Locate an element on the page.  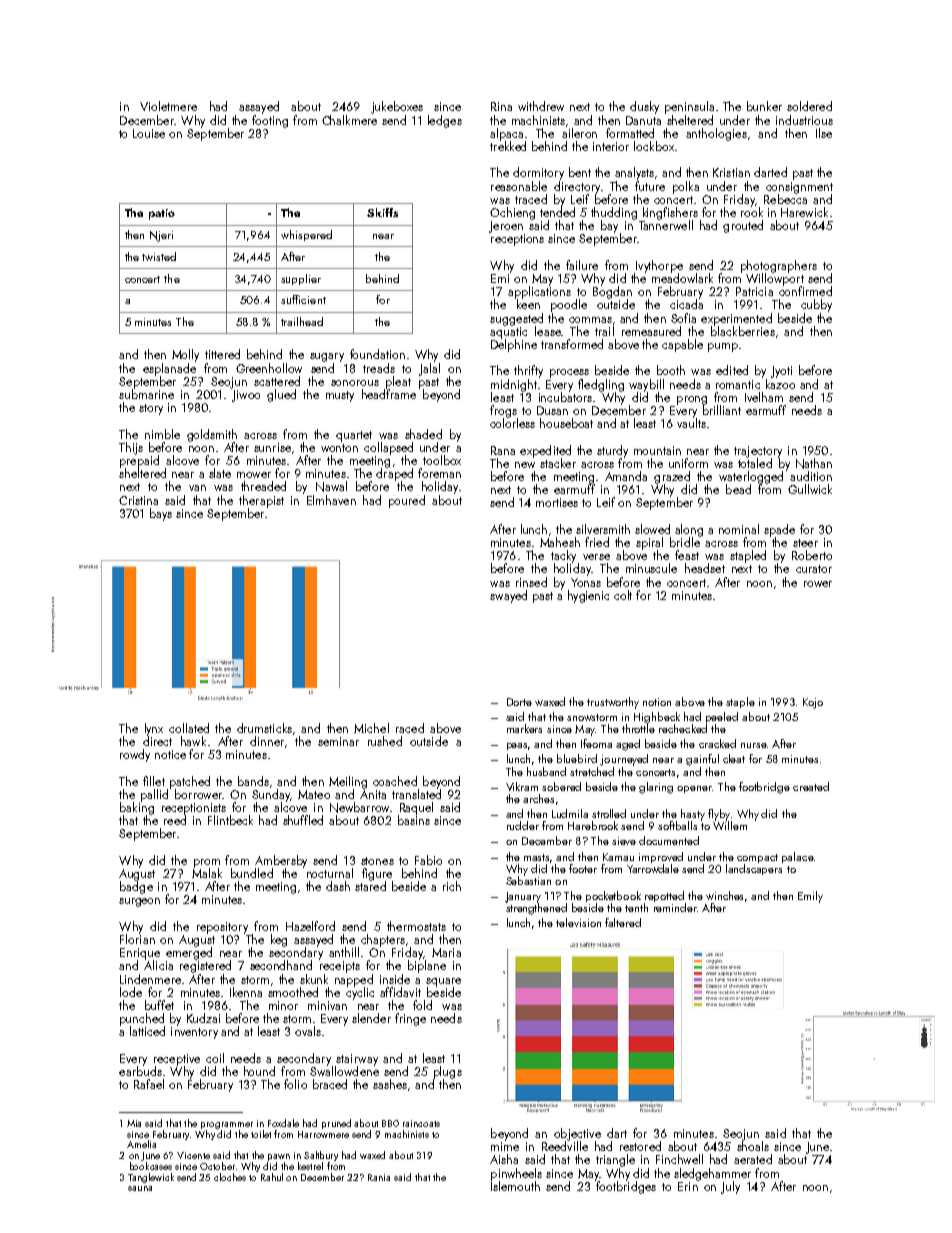
twisted is located at coordinates (159, 256).
